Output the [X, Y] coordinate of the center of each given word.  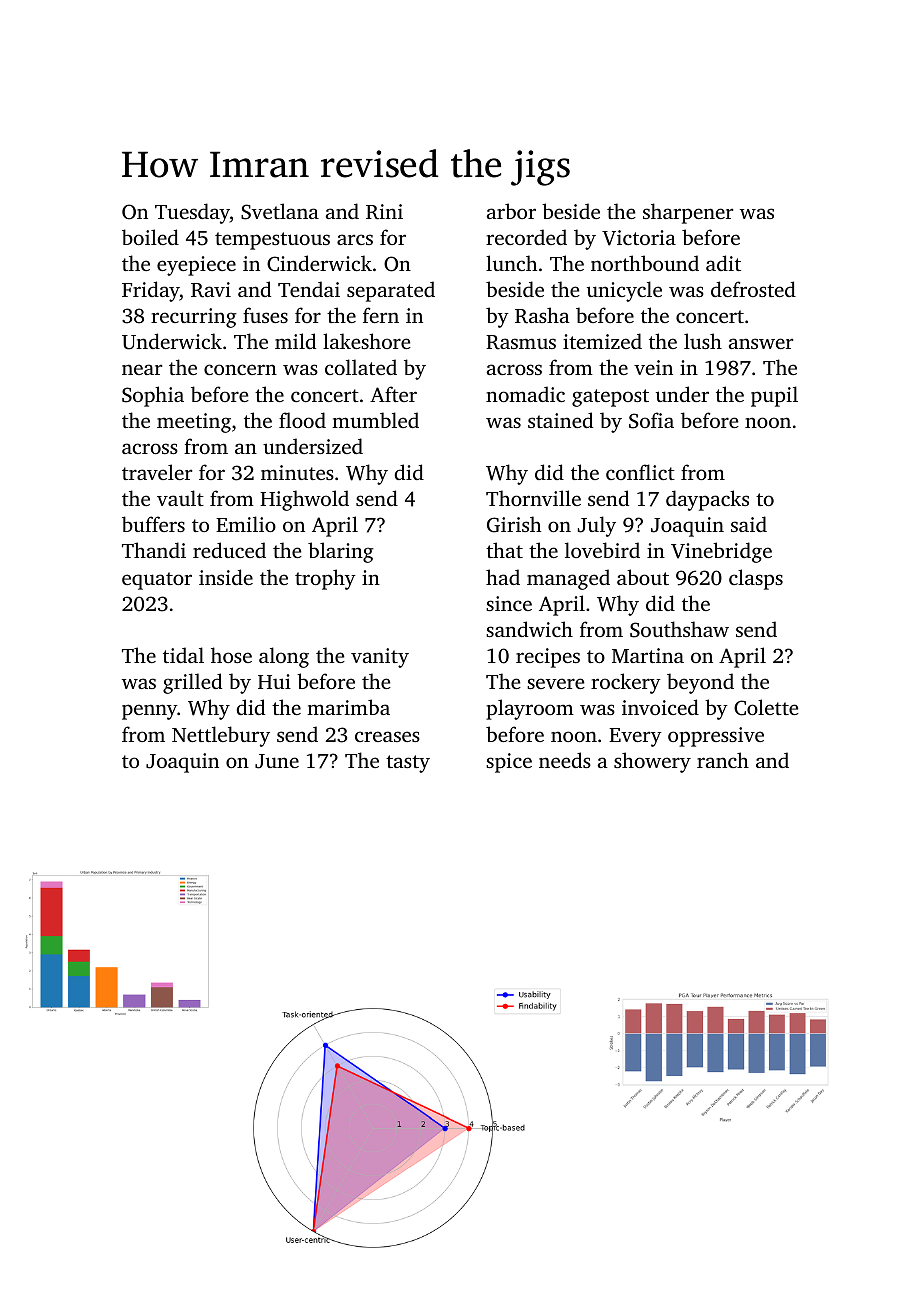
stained [560, 420]
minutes [297, 472]
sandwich [529, 629]
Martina [648, 655]
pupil [774, 396]
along [284, 657]
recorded [526, 237]
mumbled [375, 420]
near [142, 369]
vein [653, 367]
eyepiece [196, 266]
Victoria [639, 238]
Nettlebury [221, 736]
